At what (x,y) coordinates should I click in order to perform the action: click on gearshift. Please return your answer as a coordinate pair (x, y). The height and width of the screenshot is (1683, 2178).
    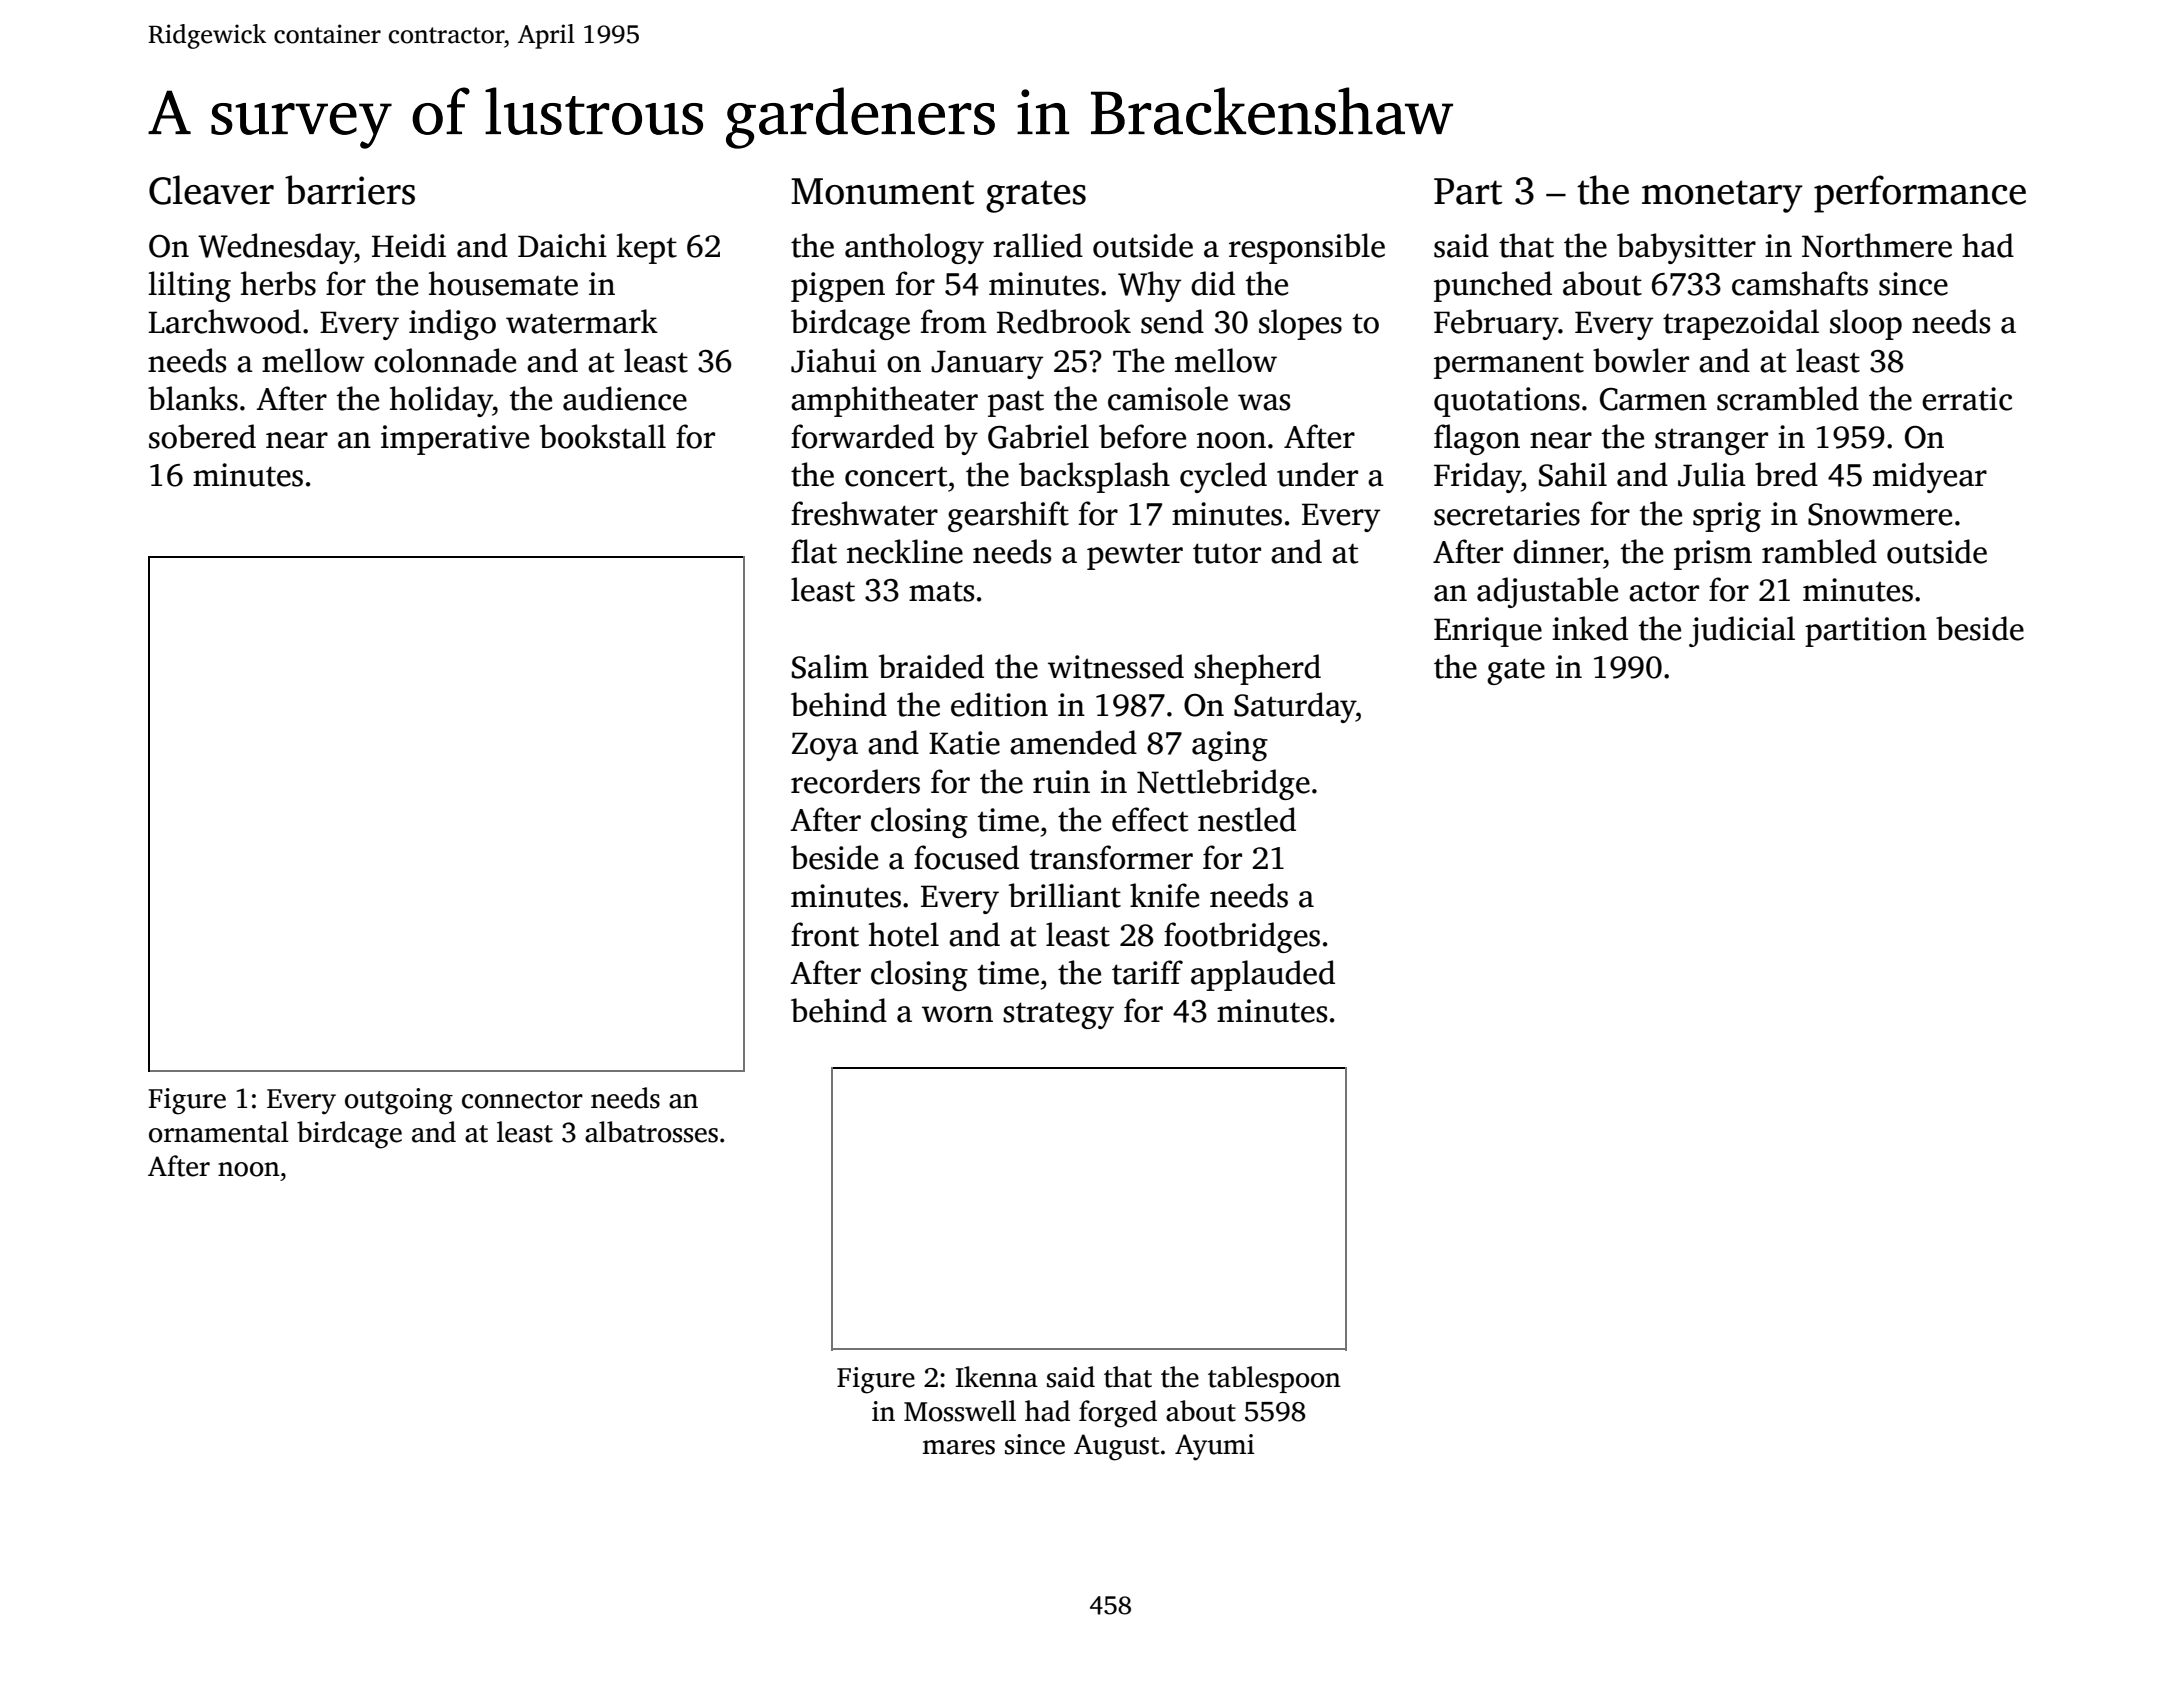
    Looking at the image, I should click on (1008, 516).
